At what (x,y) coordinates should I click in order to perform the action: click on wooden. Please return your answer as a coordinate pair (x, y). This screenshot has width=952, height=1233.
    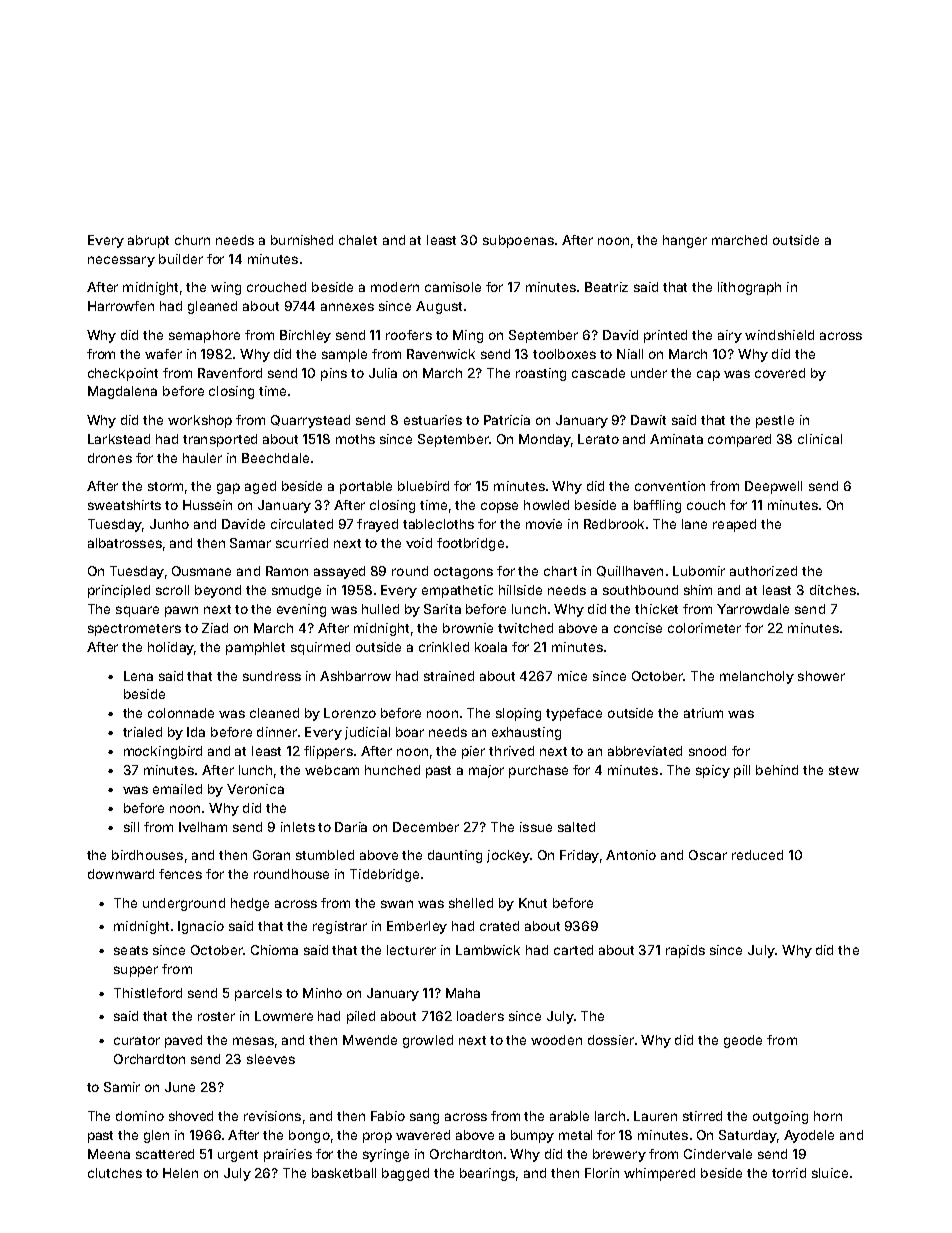
    Looking at the image, I should click on (556, 1040).
